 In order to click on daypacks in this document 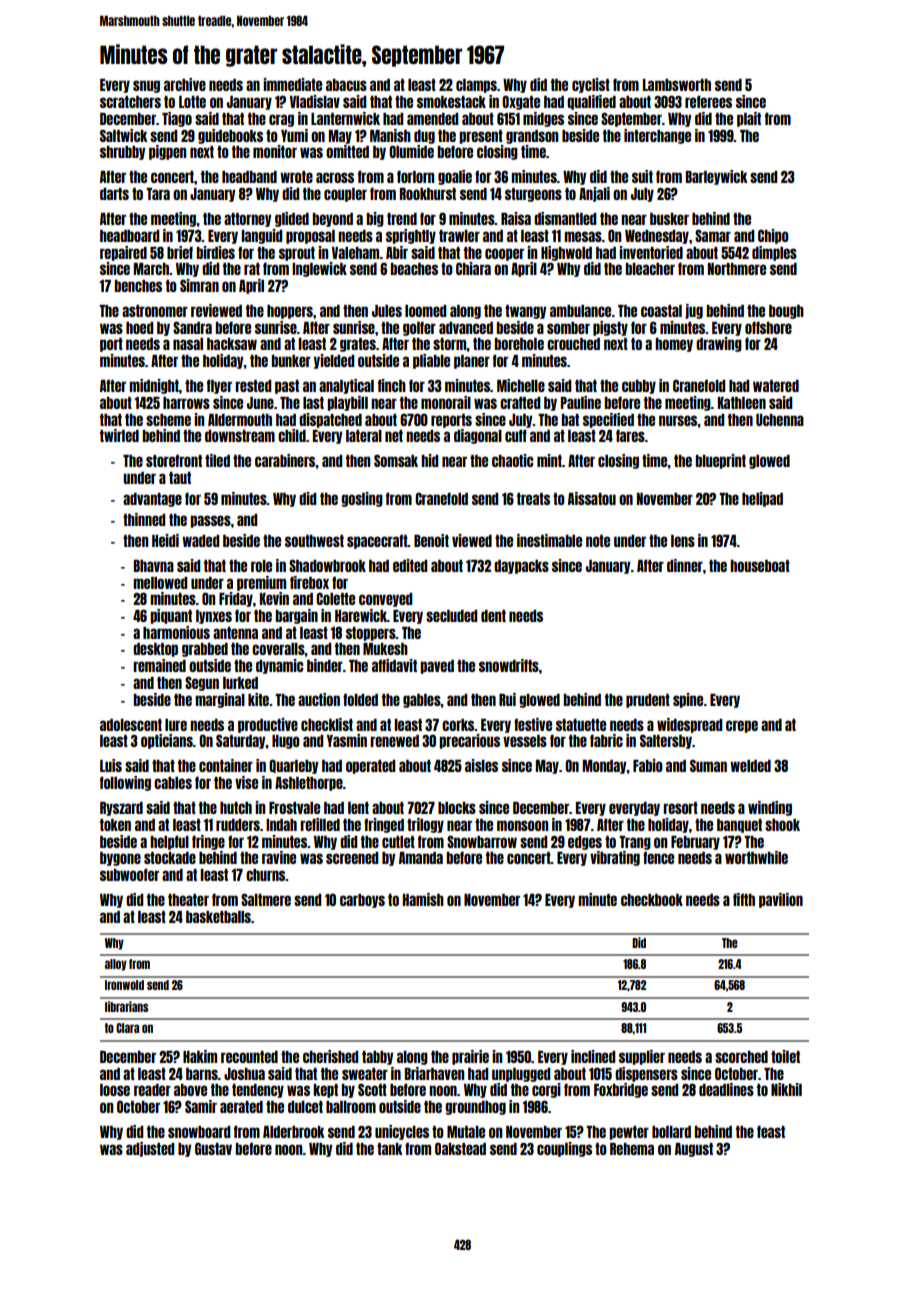, I will do `click(521, 567)`.
